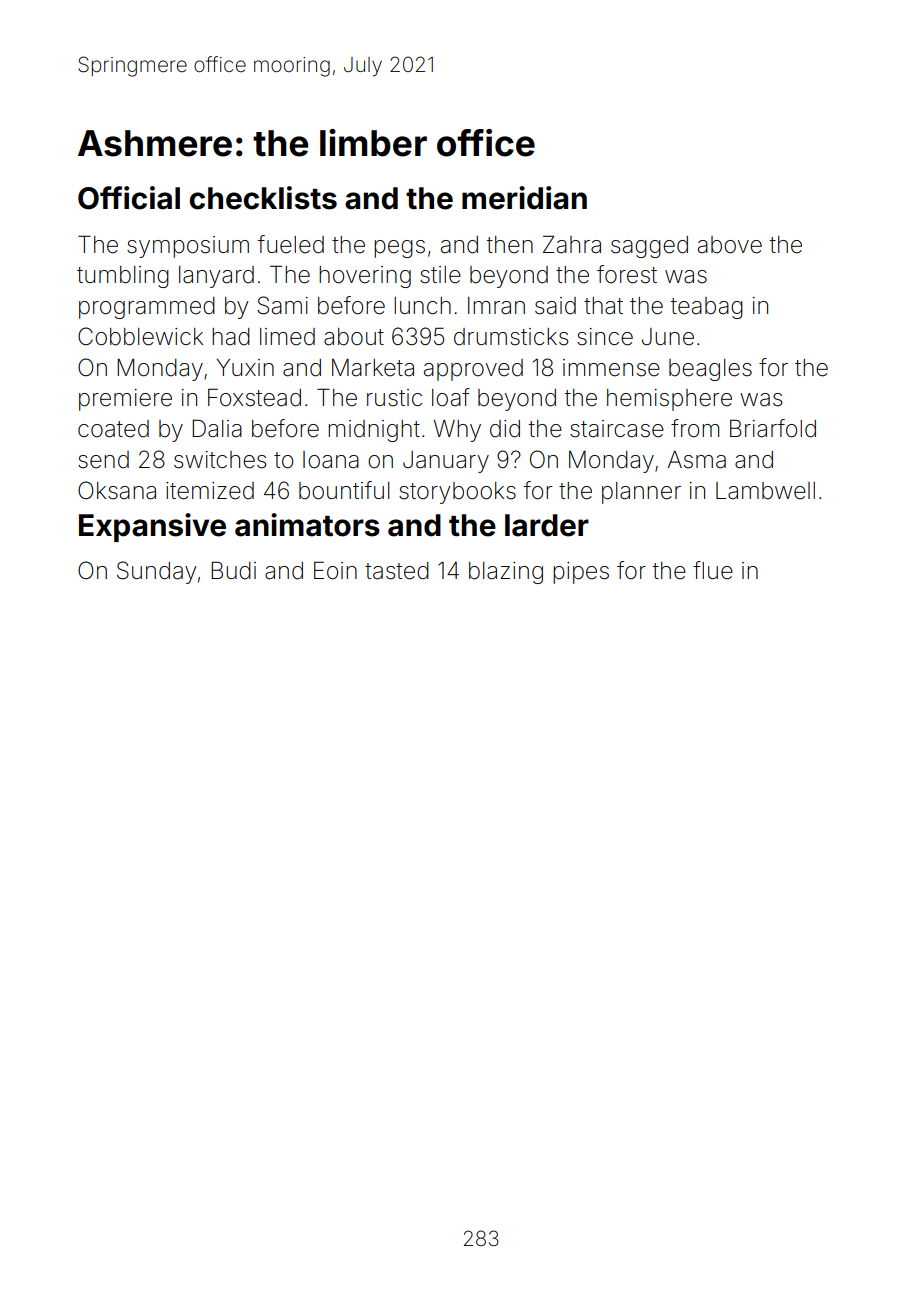 This screenshot has height=1311, width=924. What do you see at coordinates (282, 305) in the screenshot?
I see `Sami` at bounding box center [282, 305].
